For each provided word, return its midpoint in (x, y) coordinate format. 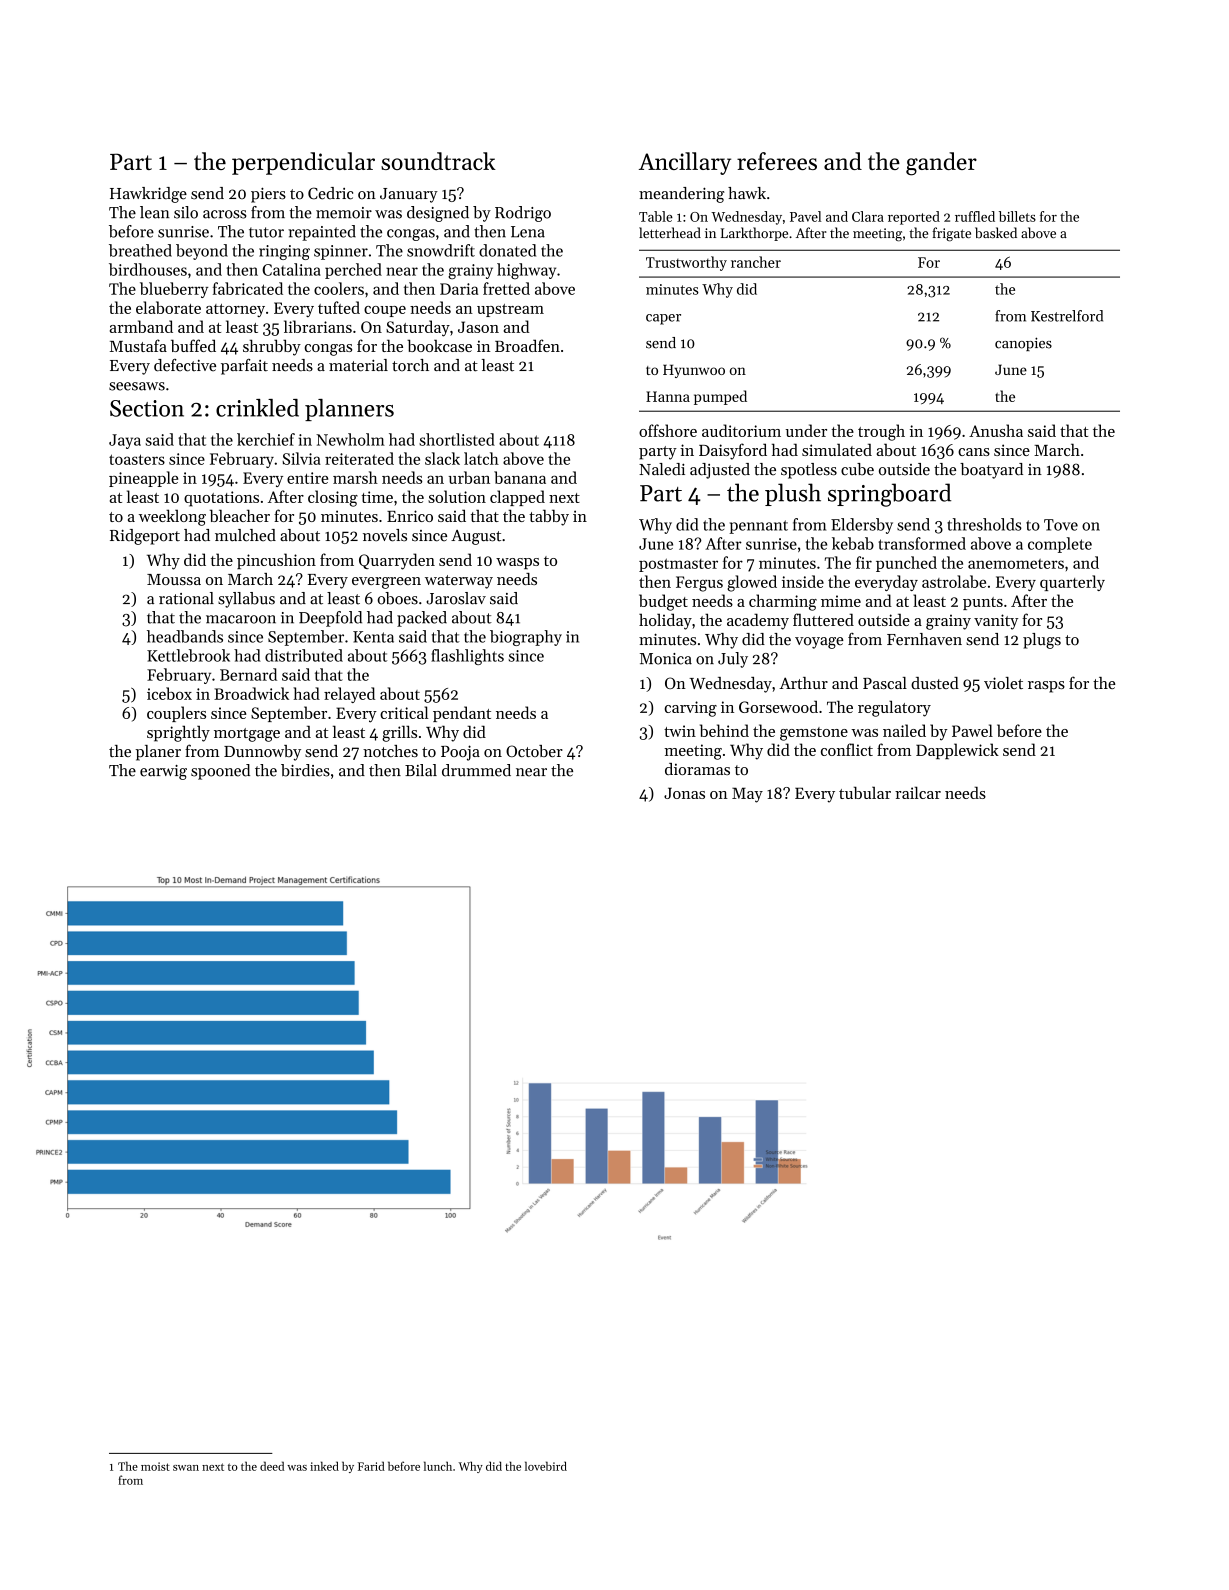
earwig (163, 772)
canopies (1023, 344)
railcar (918, 792)
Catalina (291, 269)
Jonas (684, 793)
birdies (305, 770)
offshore (668, 430)
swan (186, 1468)
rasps (1046, 687)
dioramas (697, 769)
